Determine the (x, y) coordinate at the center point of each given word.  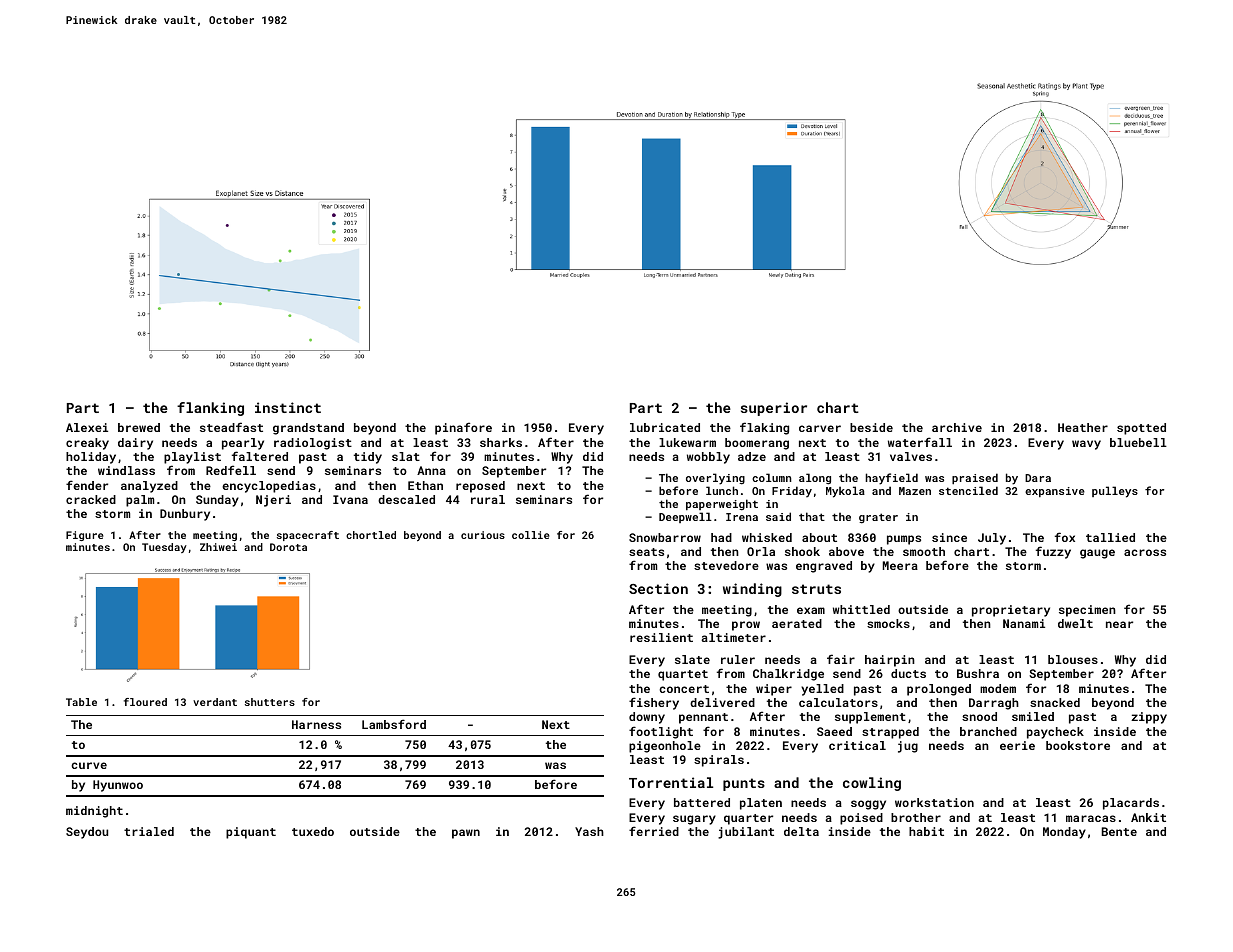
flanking (210, 409)
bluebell (1138, 442)
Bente (1119, 831)
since (949, 537)
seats (646, 552)
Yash (589, 831)
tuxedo (313, 831)
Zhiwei (218, 547)
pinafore (463, 428)
